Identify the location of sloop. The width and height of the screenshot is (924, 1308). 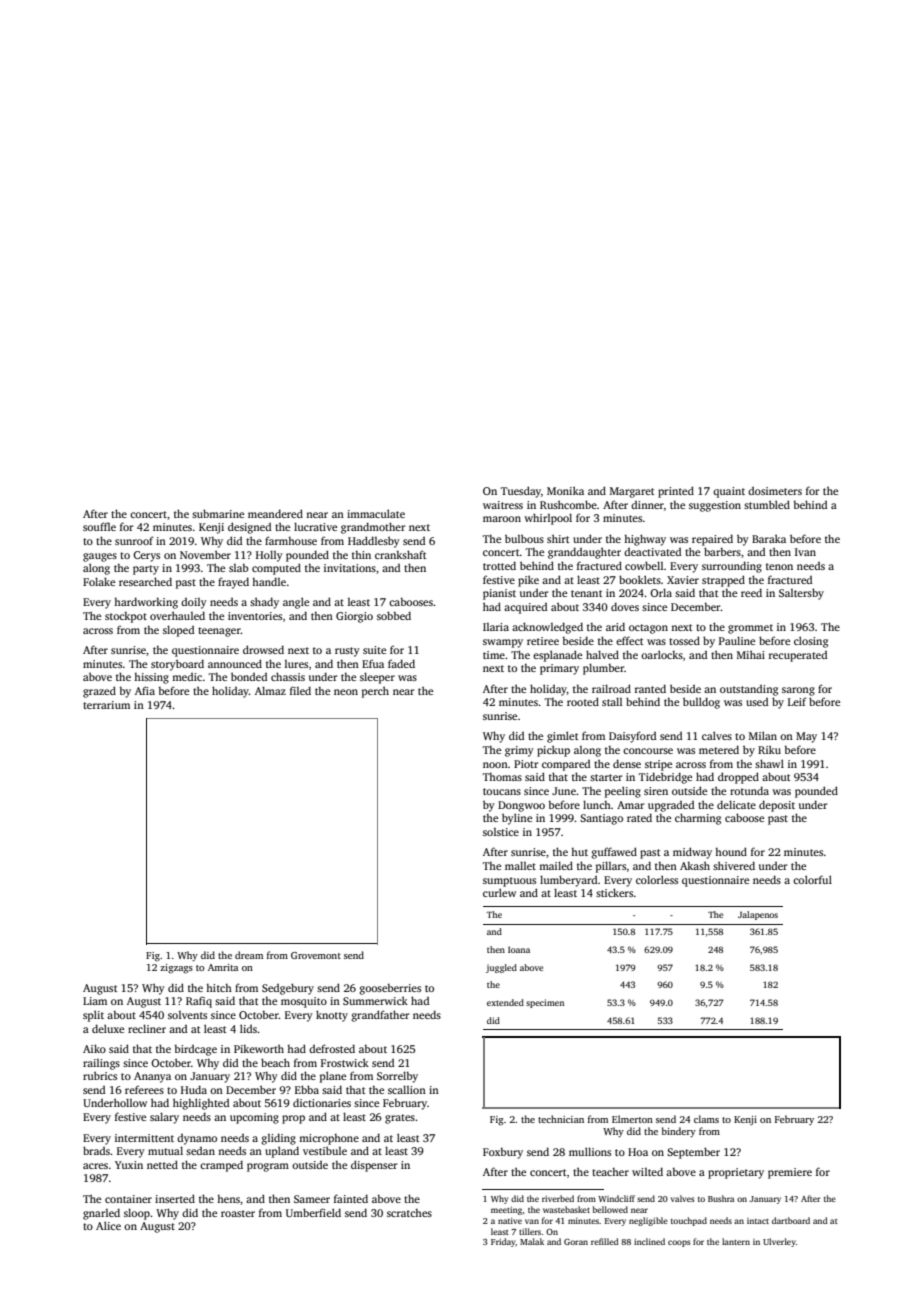
(137, 1214).
